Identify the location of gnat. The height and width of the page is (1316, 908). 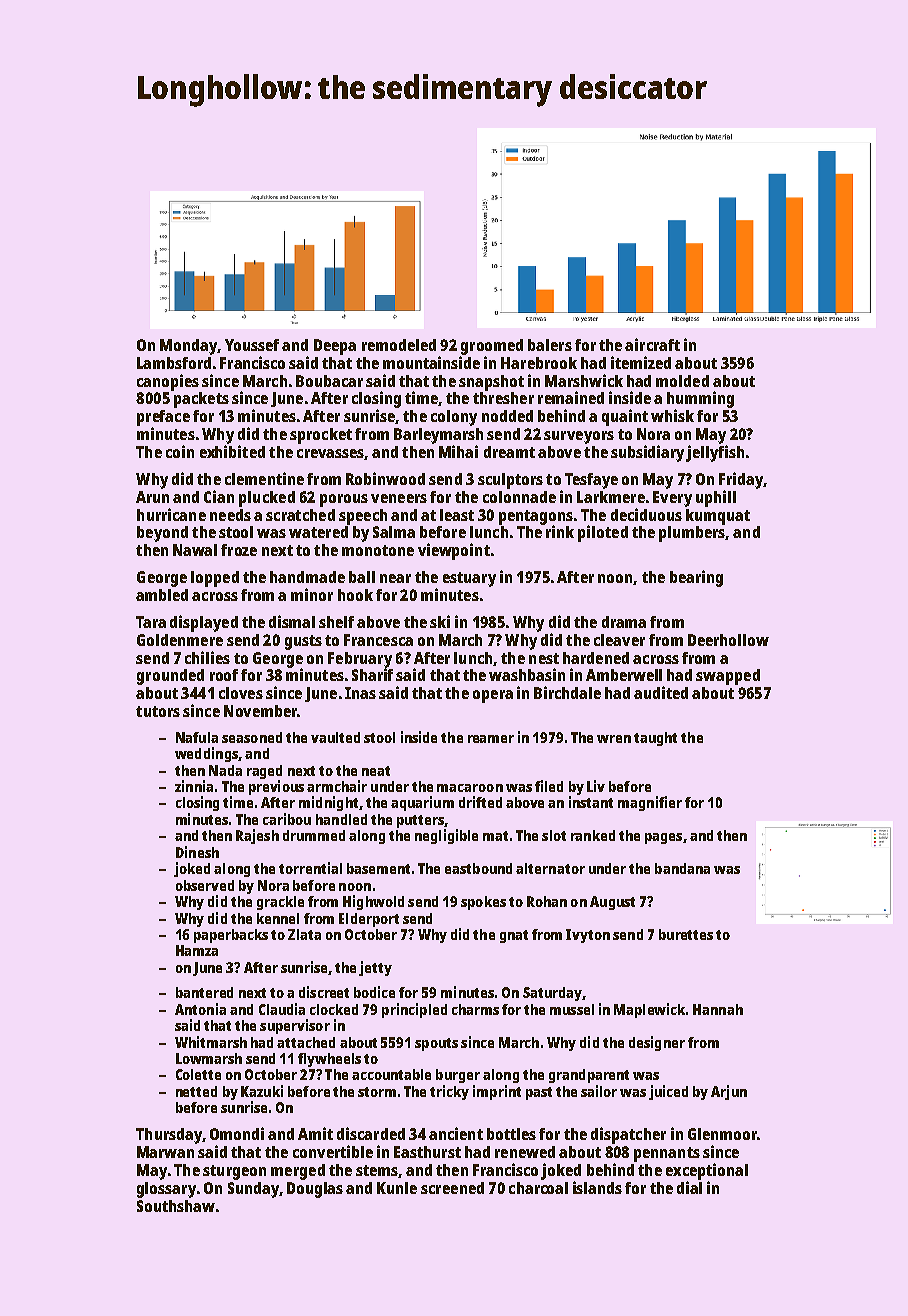
(514, 936).
